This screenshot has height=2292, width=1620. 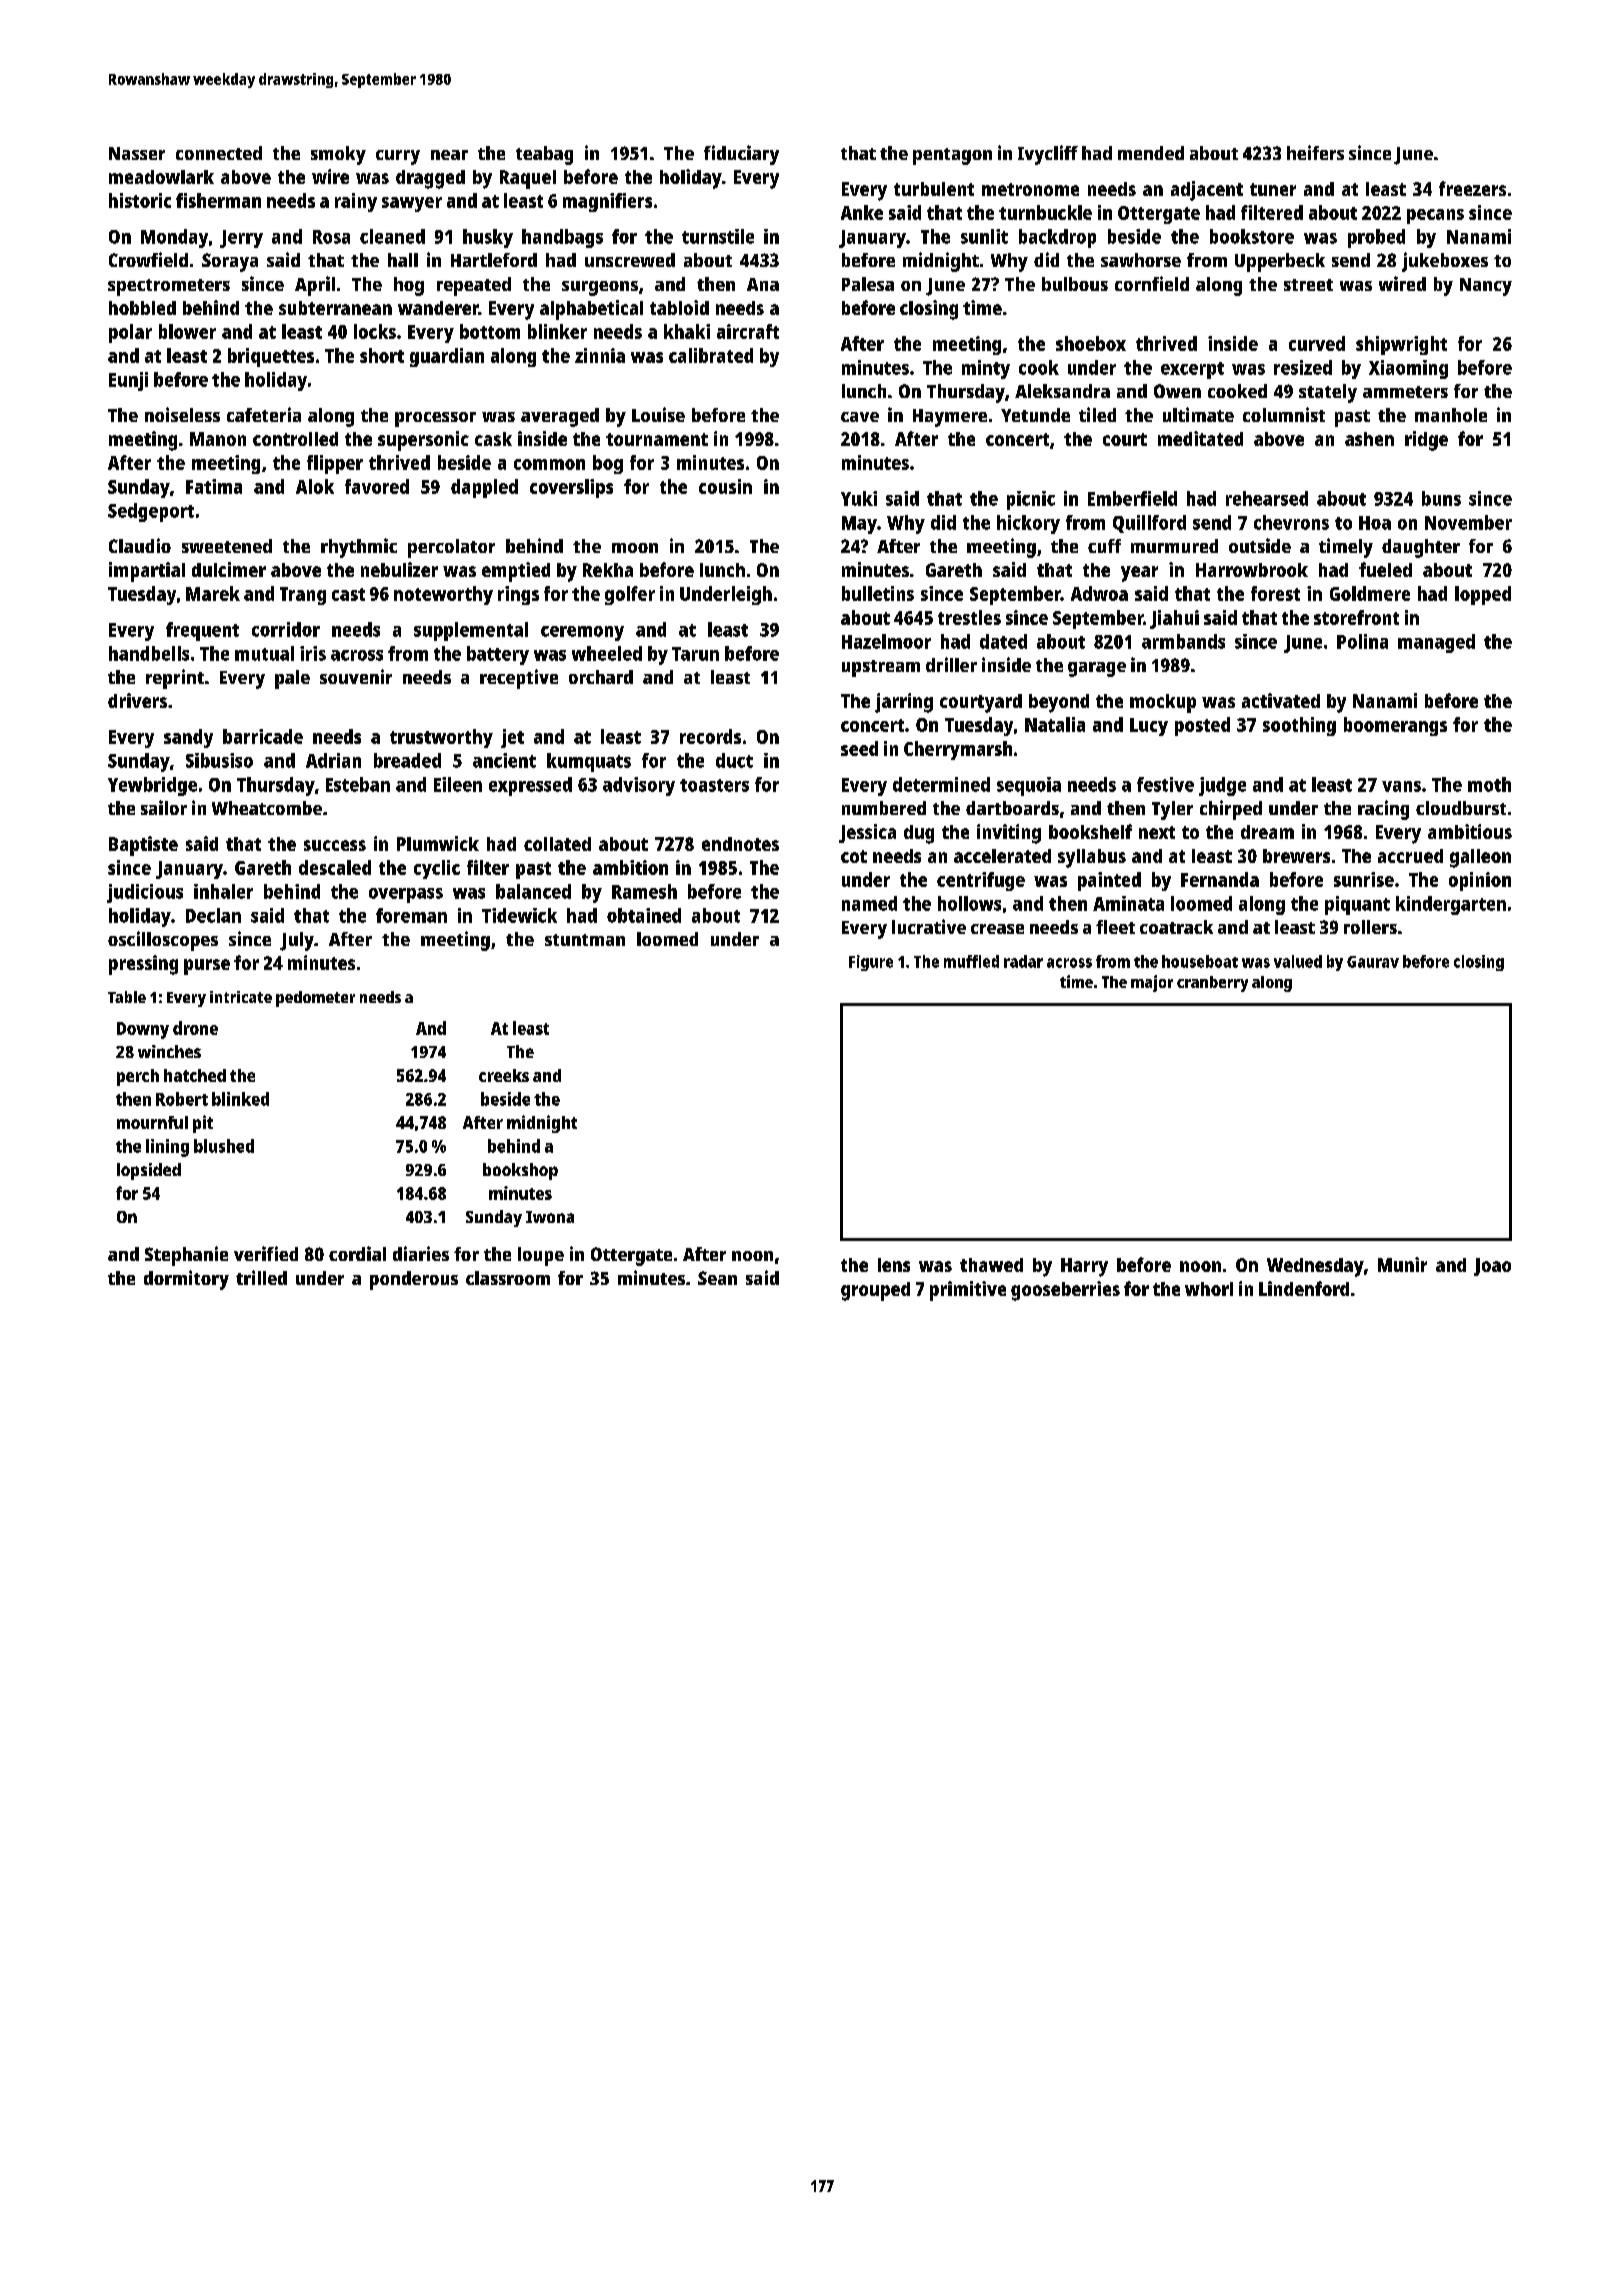 I want to click on Robert, so click(x=182, y=1099).
